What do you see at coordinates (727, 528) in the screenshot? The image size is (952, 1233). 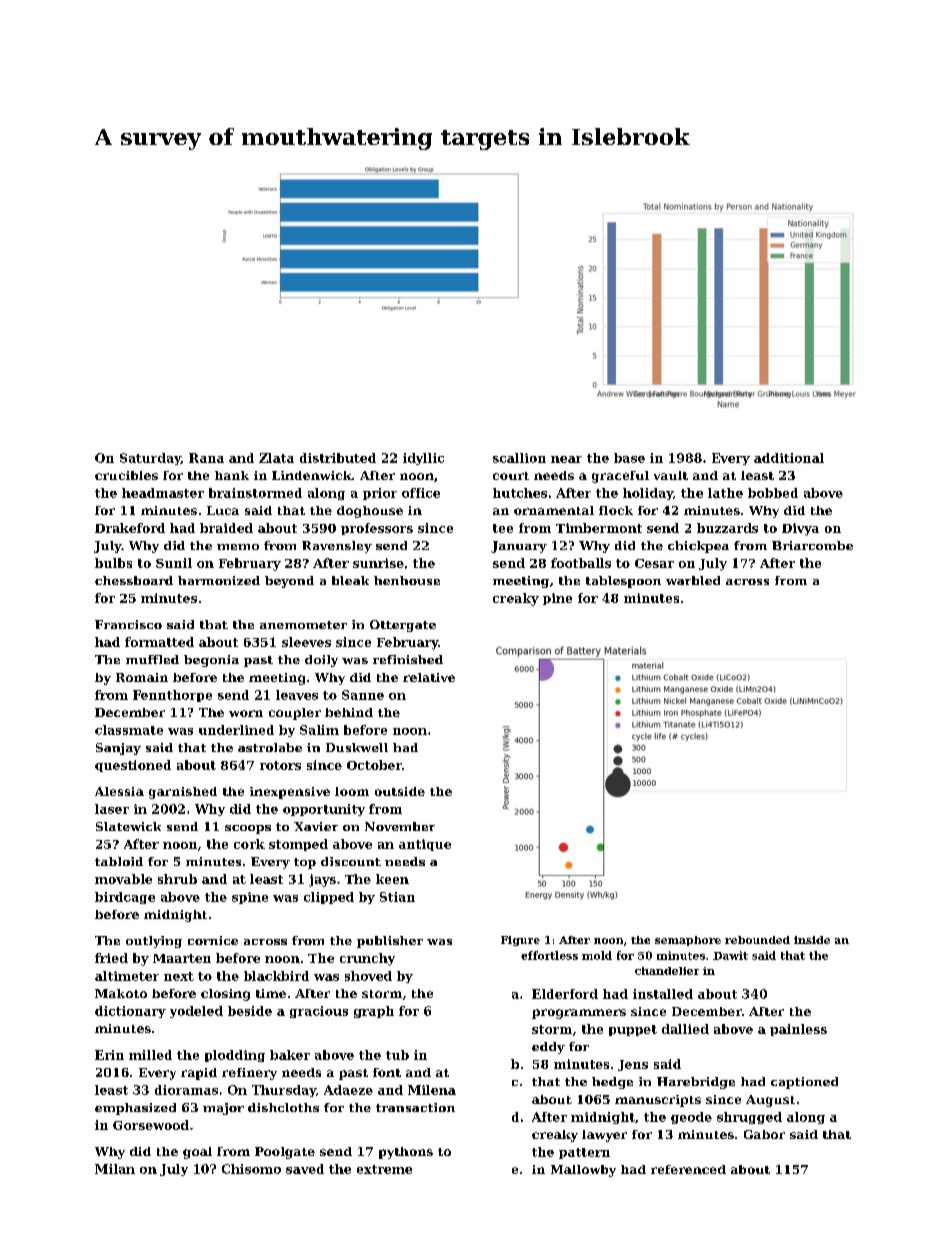 I see `buzzards` at bounding box center [727, 528].
